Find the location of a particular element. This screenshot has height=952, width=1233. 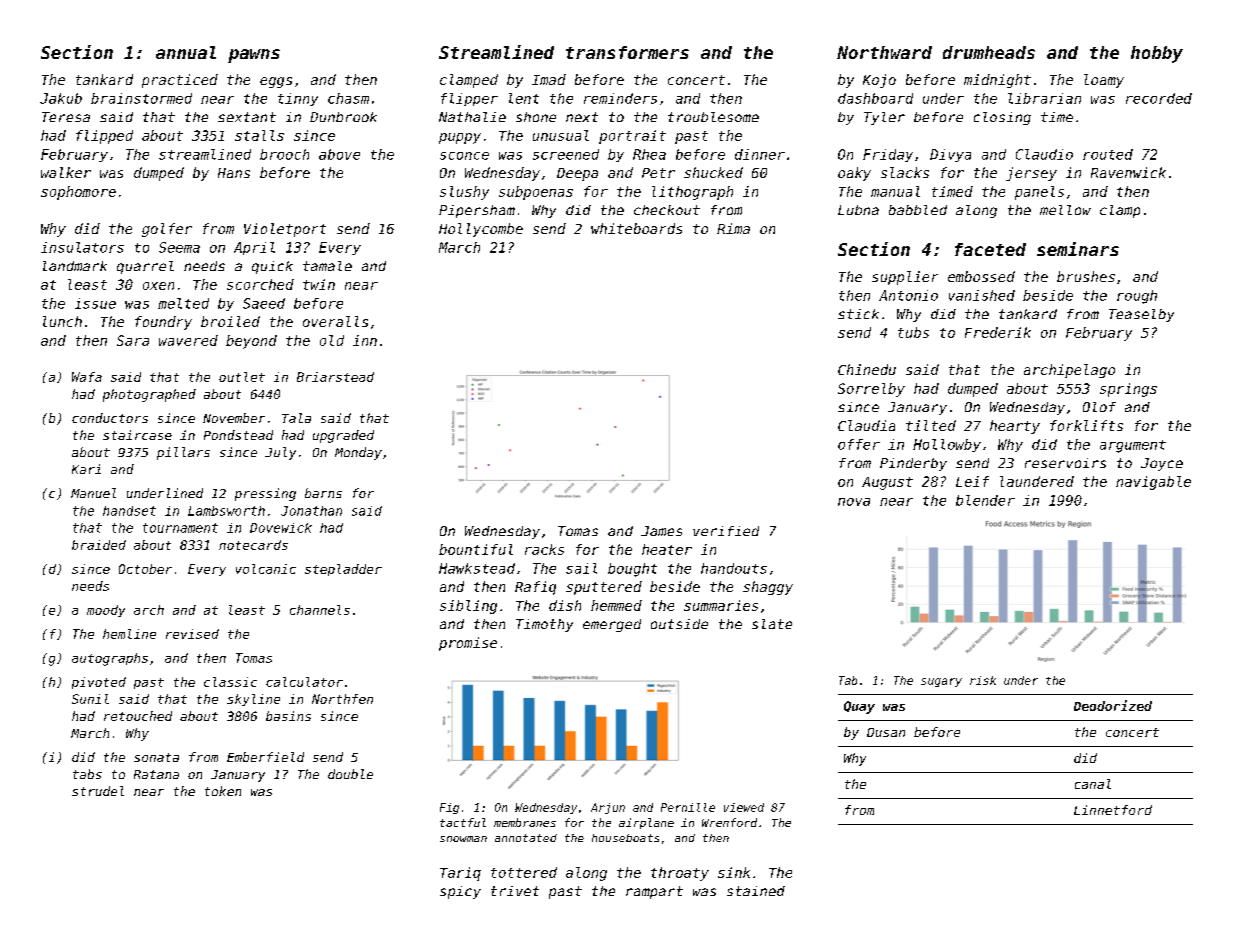

upgraded is located at coordinates (343, 436).
